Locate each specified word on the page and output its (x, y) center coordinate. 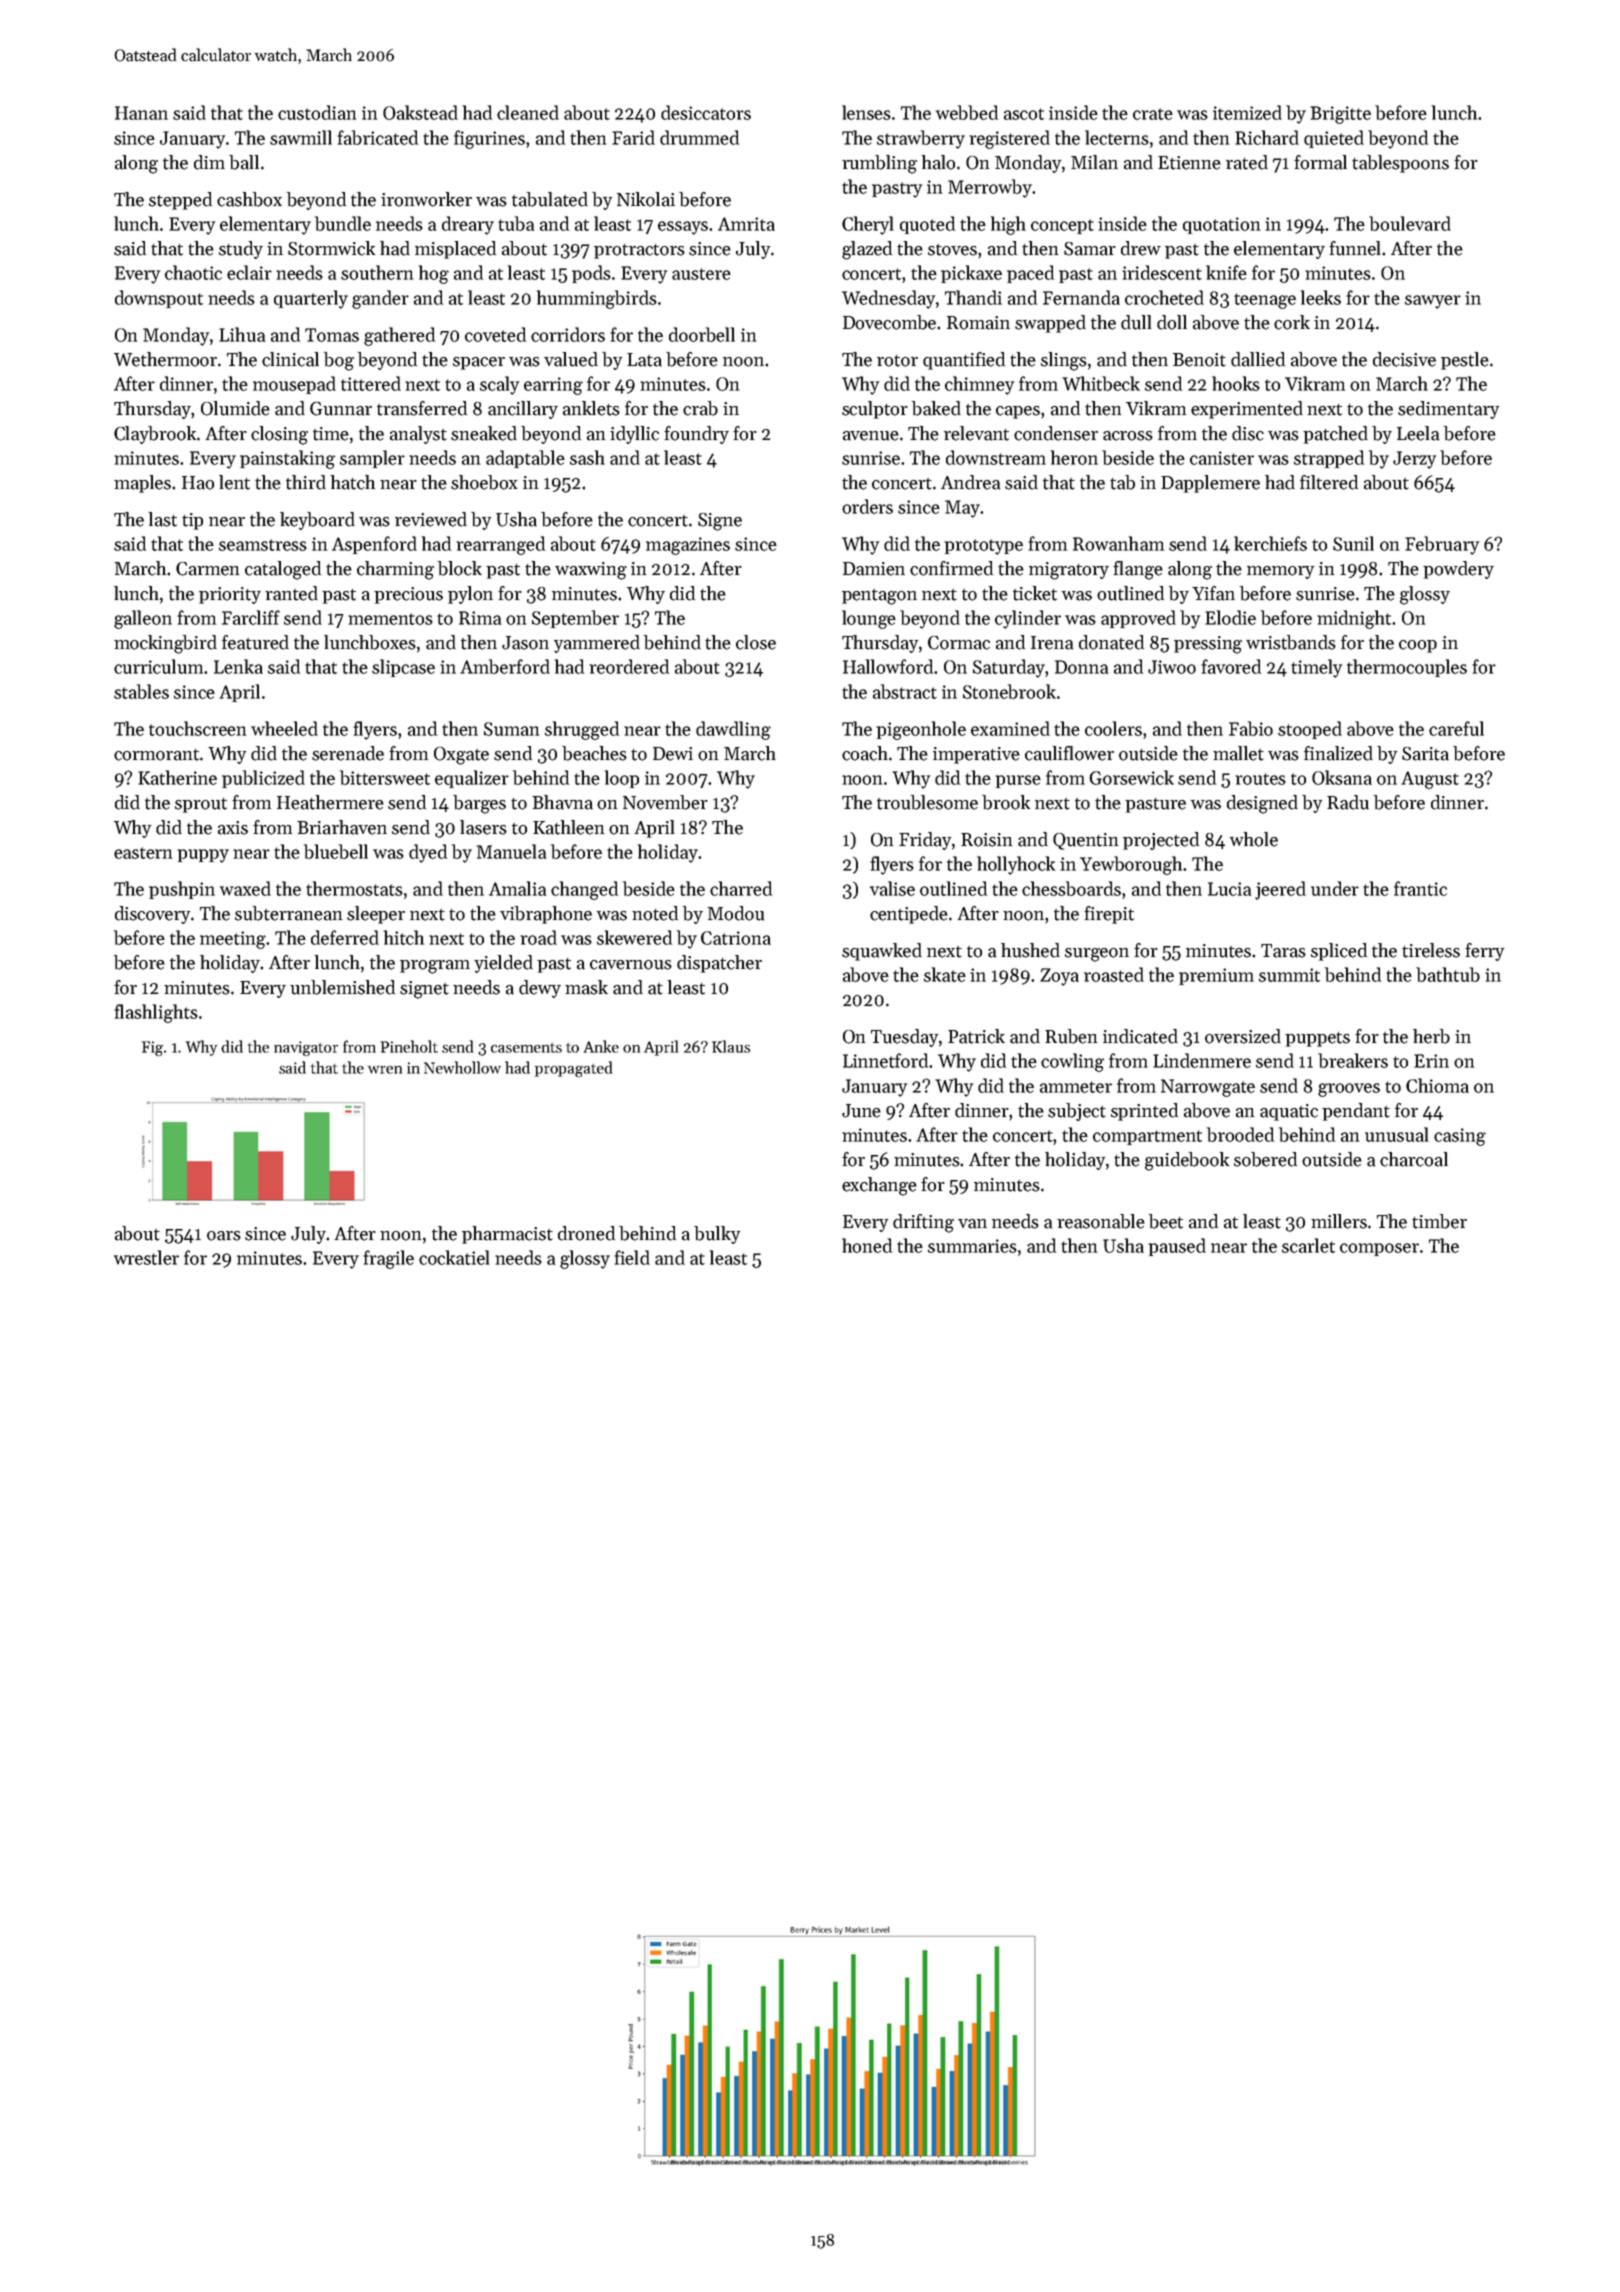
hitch (404, 937)
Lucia (1229, 889)
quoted (927, 225)
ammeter (1076, 1087)
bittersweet (385, 777)
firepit (1109, 915)
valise (892, 888)
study (241, 250)
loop (622, 779)
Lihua (242, 334)
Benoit (1199, 360)
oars (224, 1236)
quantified (964, 361)
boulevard (1410, 223)
